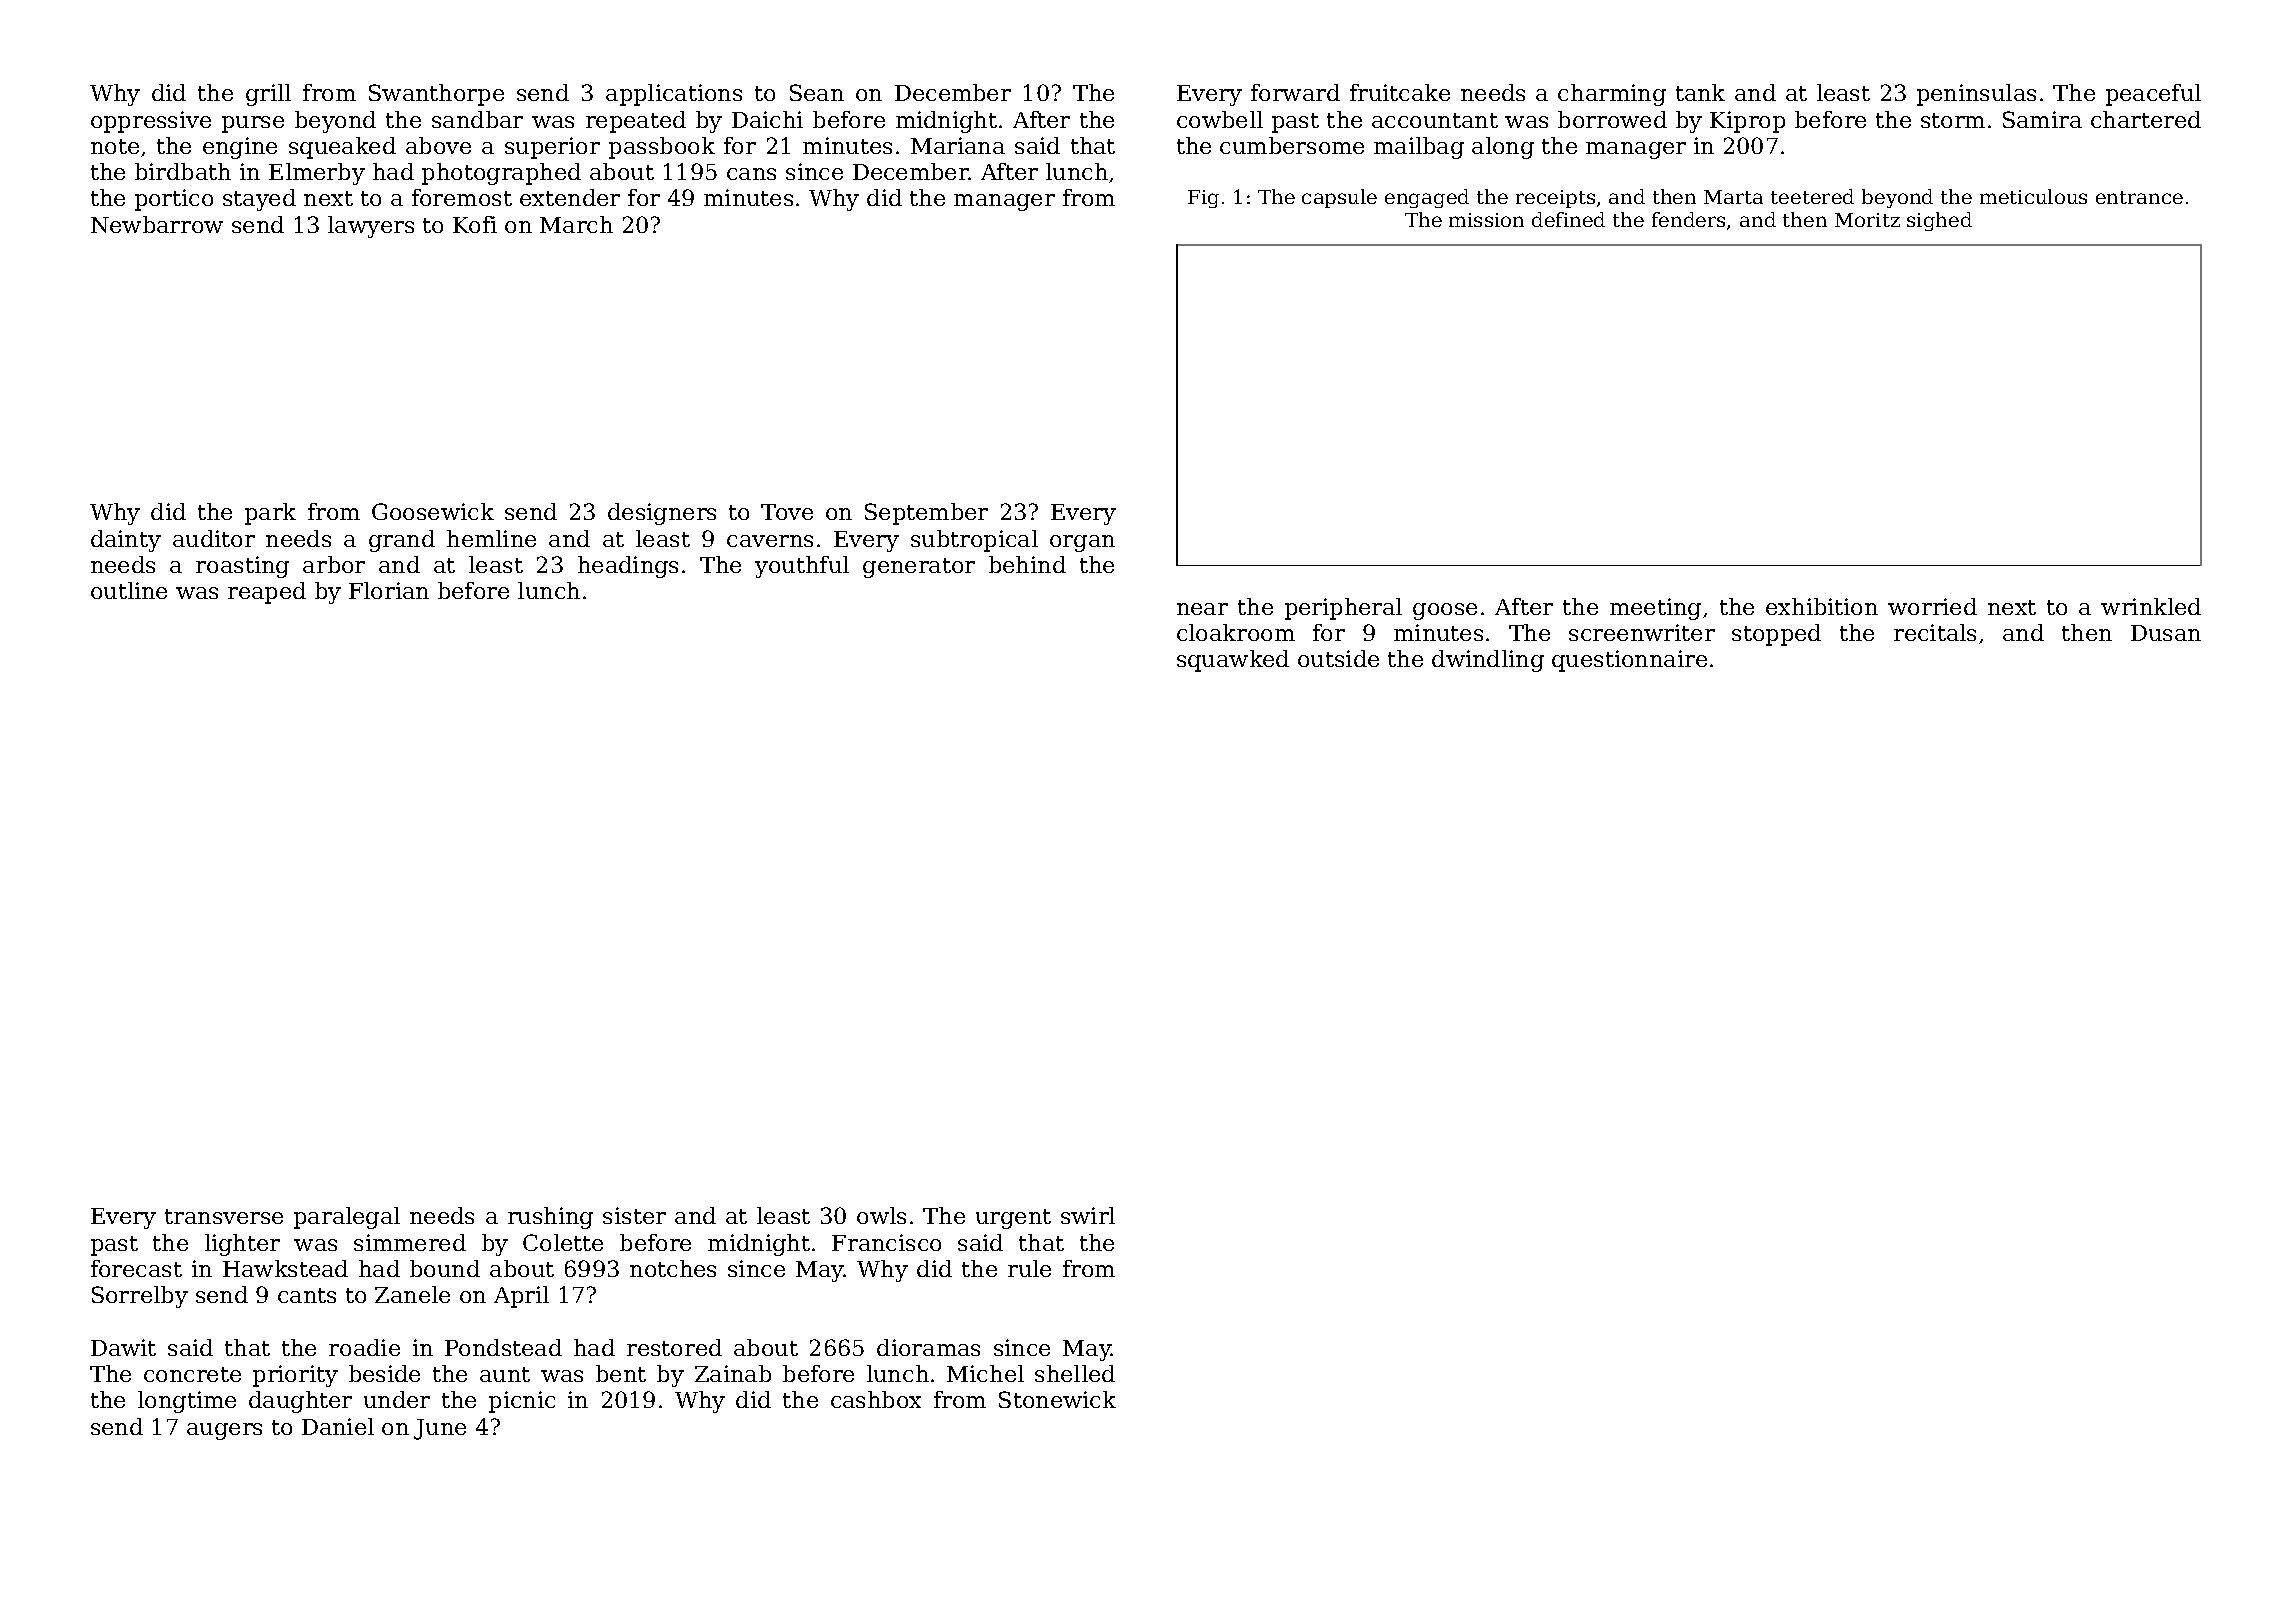 The width and height of the document is (2292, 1620). What do you see at coordinates (674, 95) in the document?
I see `applications` at bounding box center [674, 95].
